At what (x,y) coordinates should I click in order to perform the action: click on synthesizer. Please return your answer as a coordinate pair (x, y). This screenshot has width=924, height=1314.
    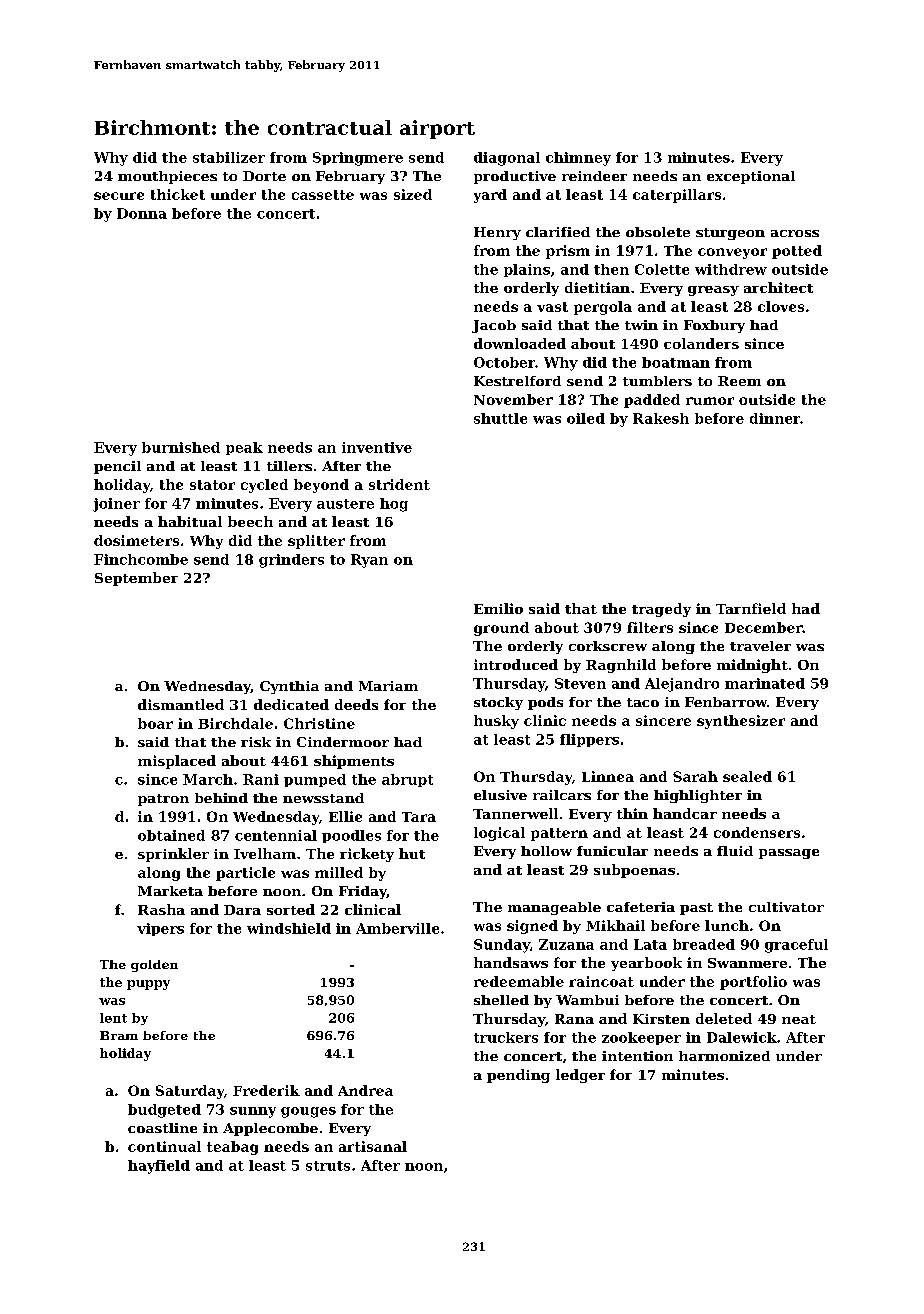
    Looking at the image, I should click on (741, 722).
